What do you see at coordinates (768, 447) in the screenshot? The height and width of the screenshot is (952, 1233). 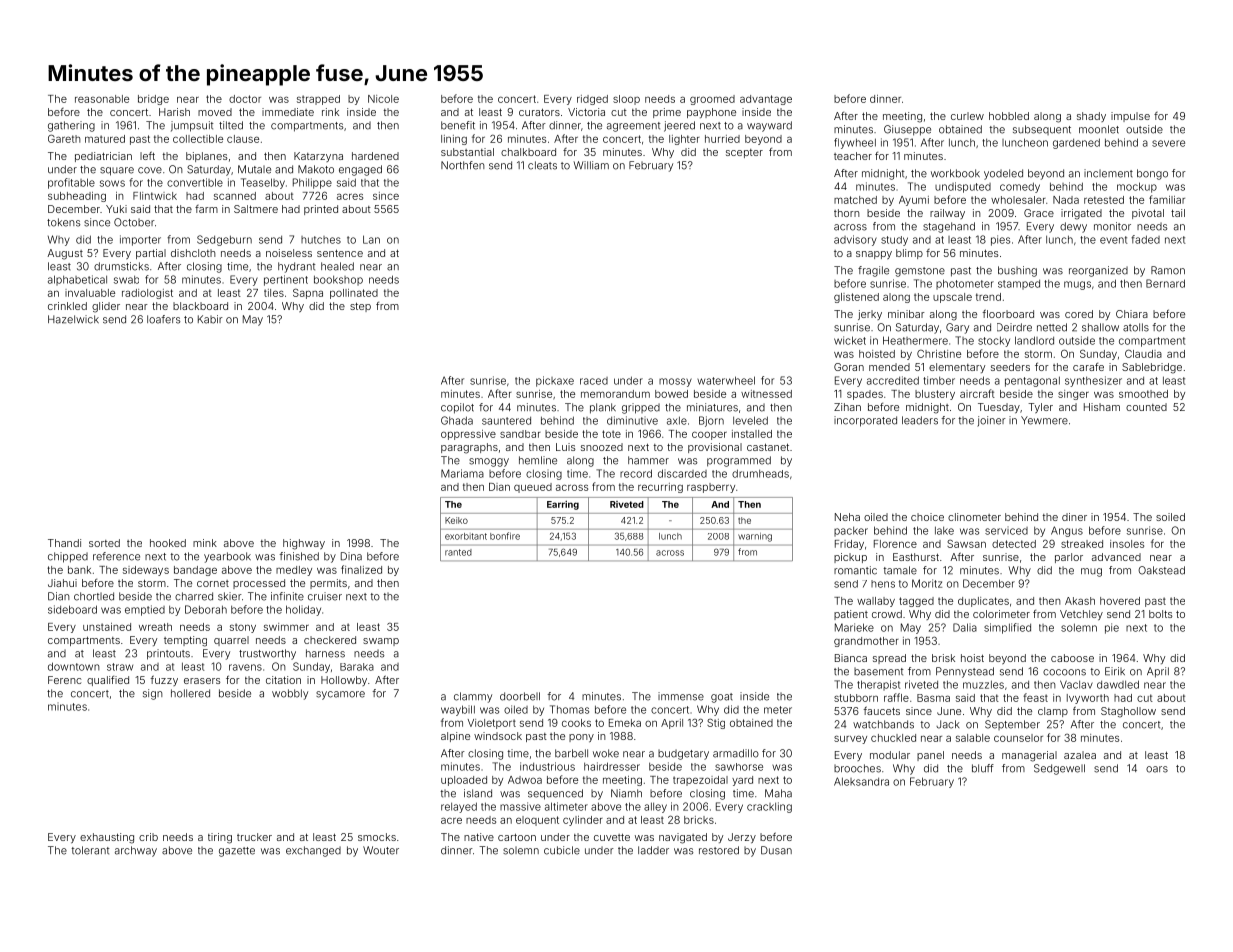 I see `castanet` at bounding box center [768, 447].
